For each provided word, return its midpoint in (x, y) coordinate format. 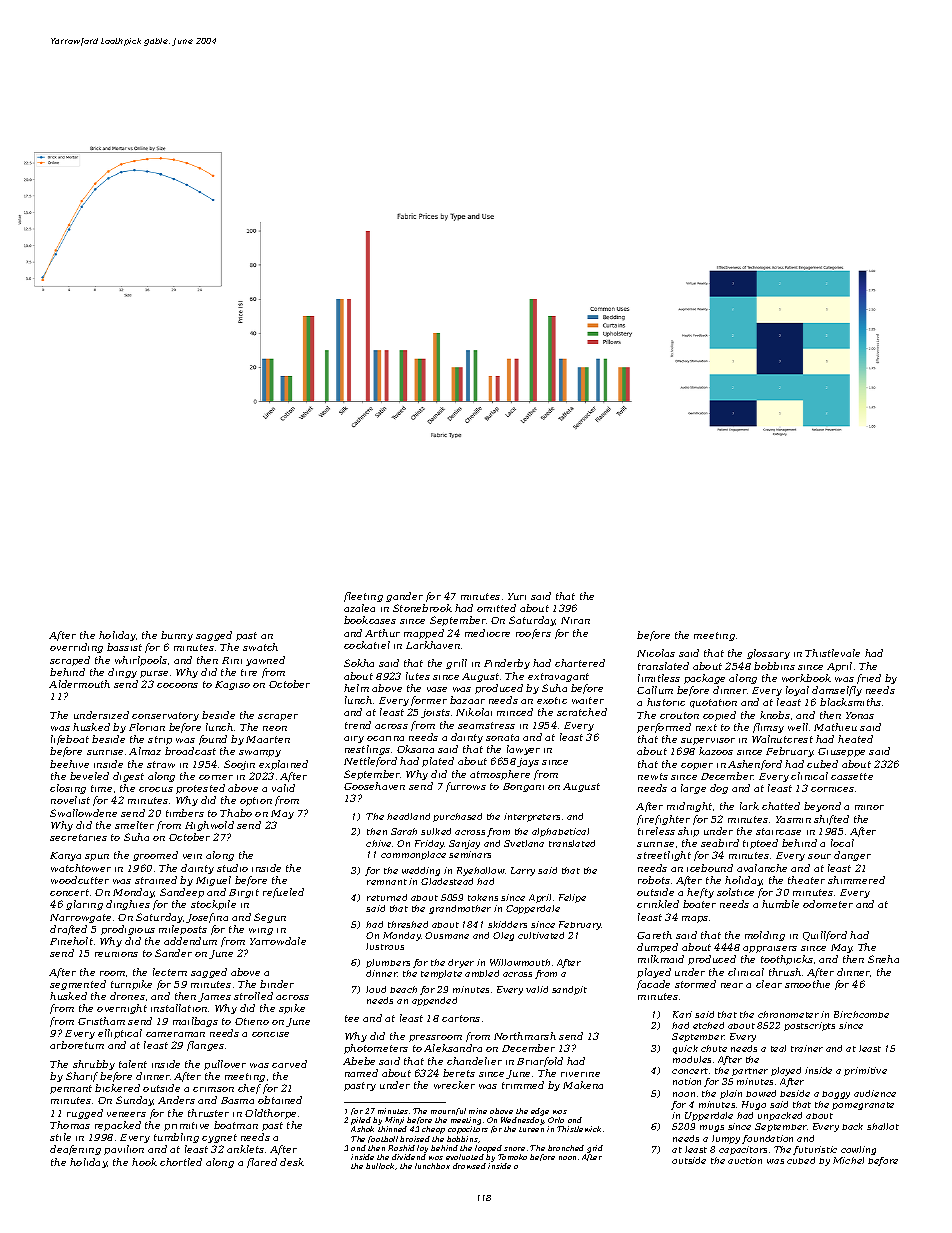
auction (745, 1160)
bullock (380, 1166)
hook (144, 1162)
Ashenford (755, 765)
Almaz (145, 751)
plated (438, 762)
